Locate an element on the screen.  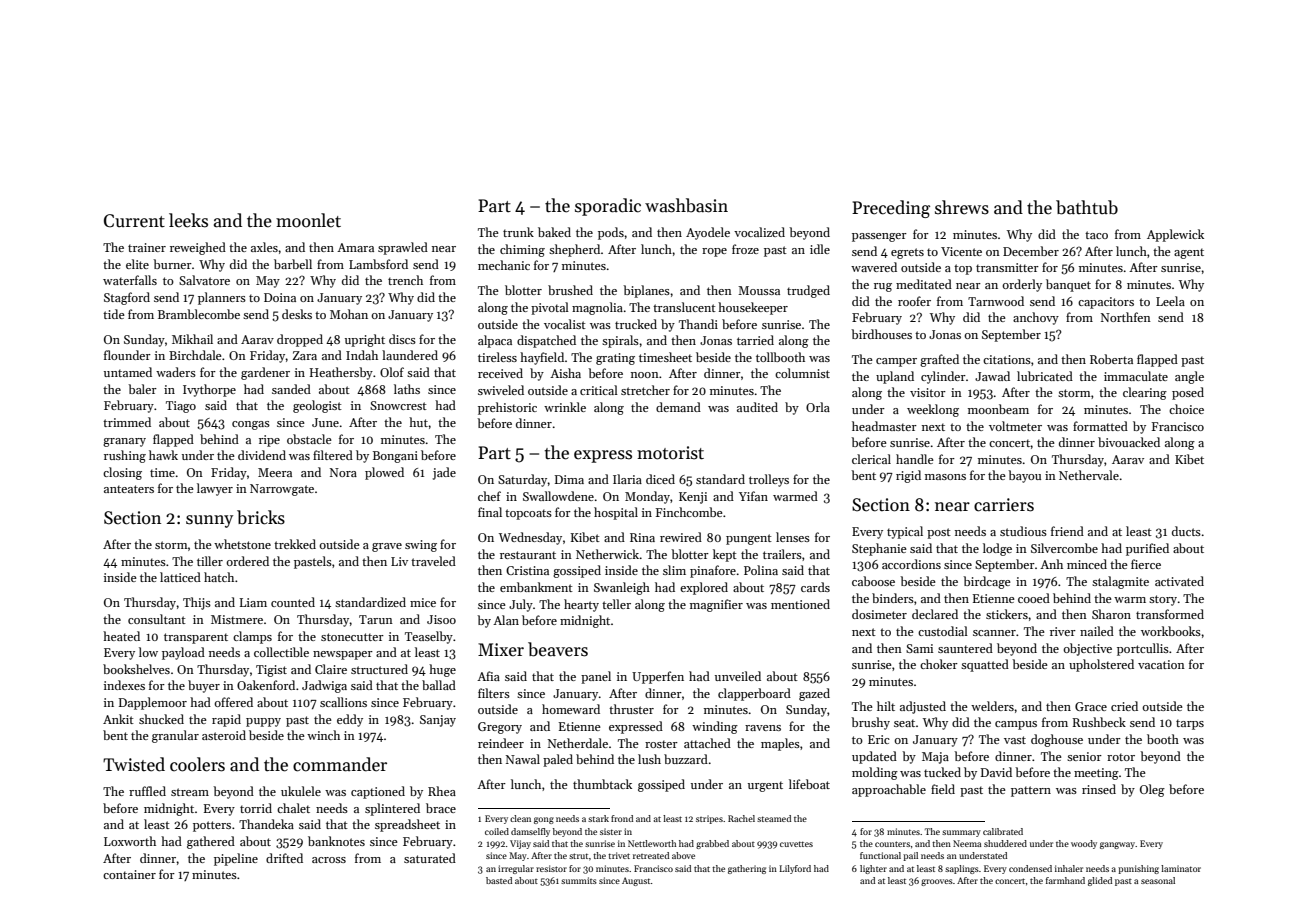
Mistmere is located at coordinates (237, 619).
